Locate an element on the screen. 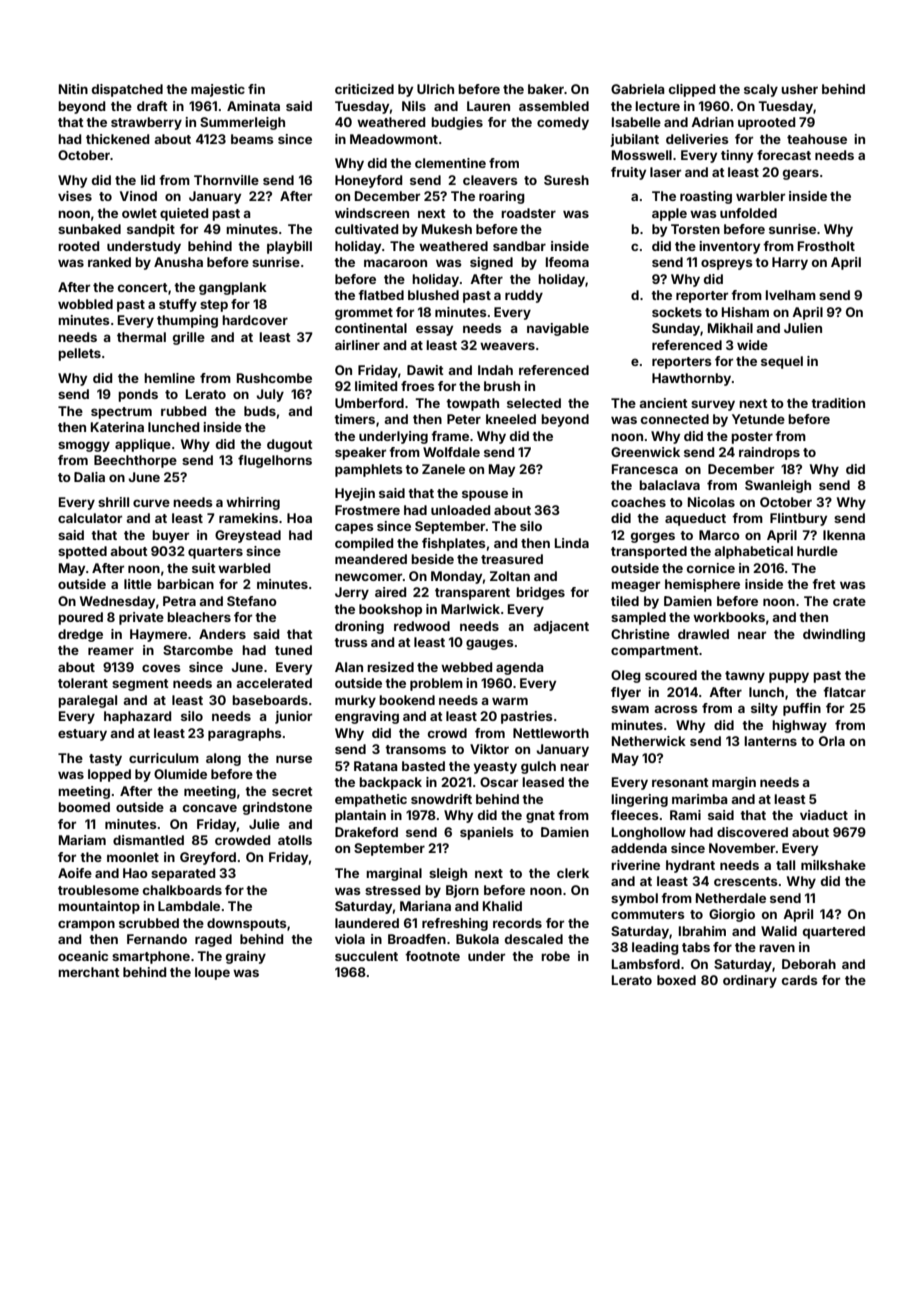  Lambsford is located at coordinates (646, 964).
